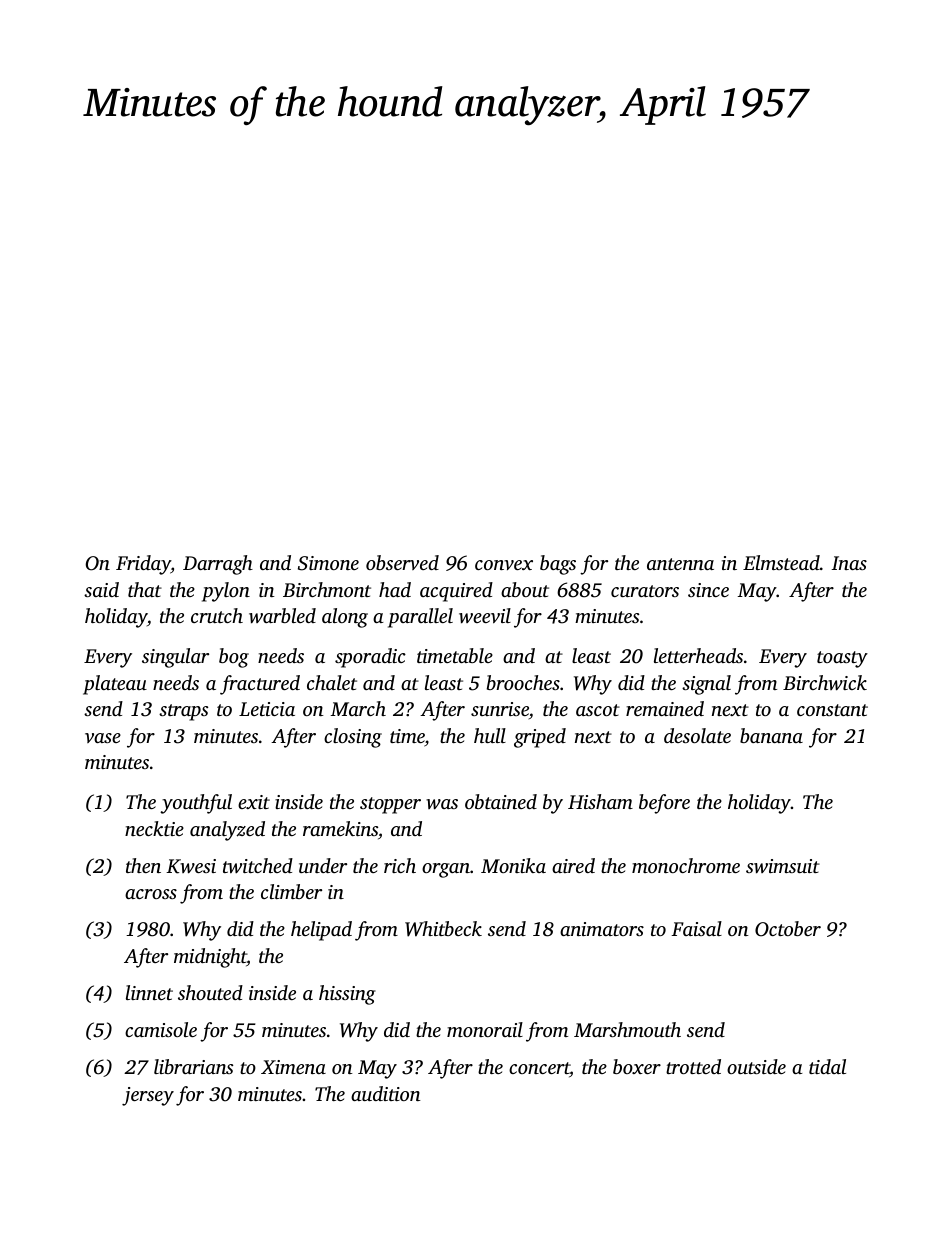 This screenshot has width=952, height=1233. I want to click on outside, so click(756, 1066).
